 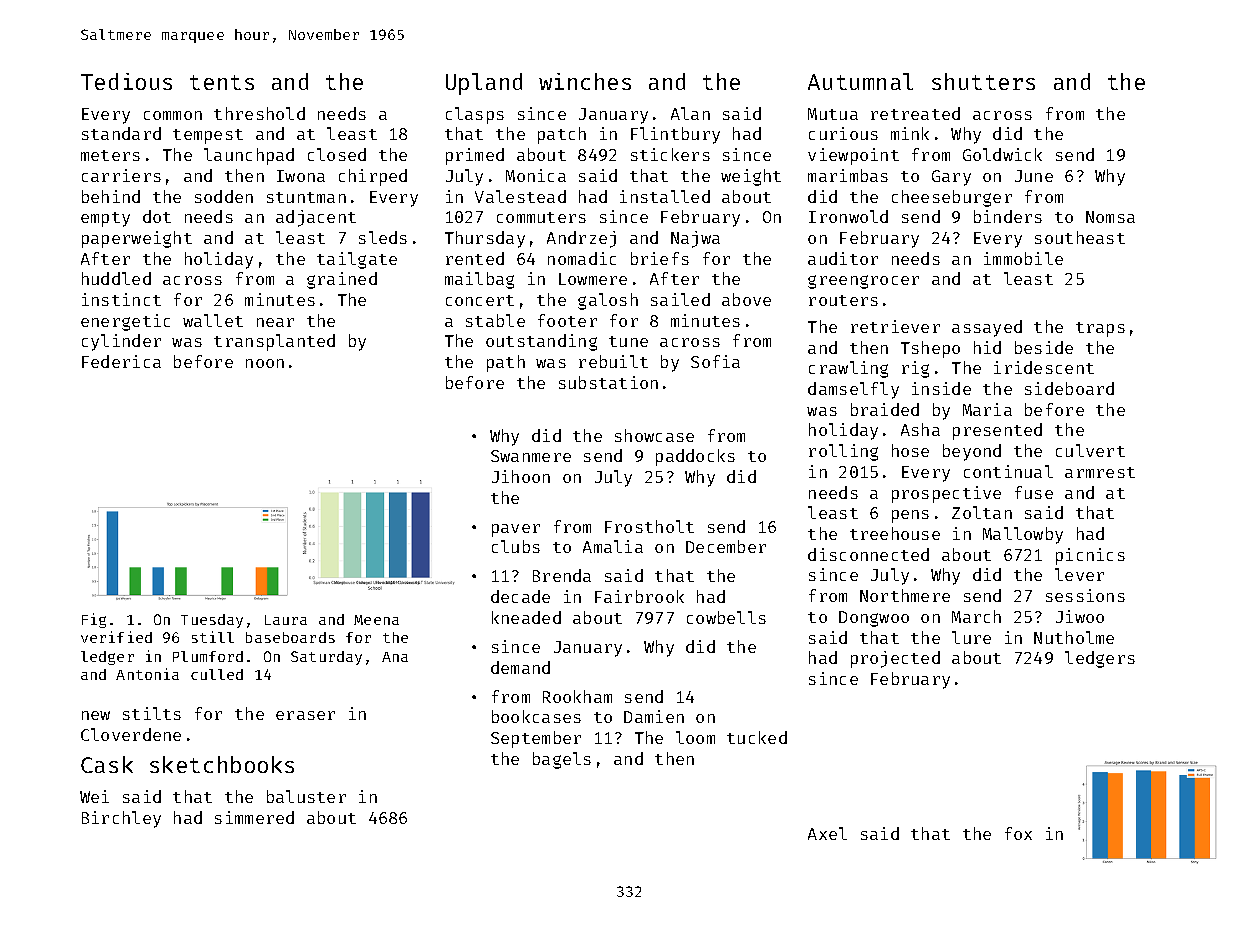 I want to click on new, so click(x=96, y=715).
